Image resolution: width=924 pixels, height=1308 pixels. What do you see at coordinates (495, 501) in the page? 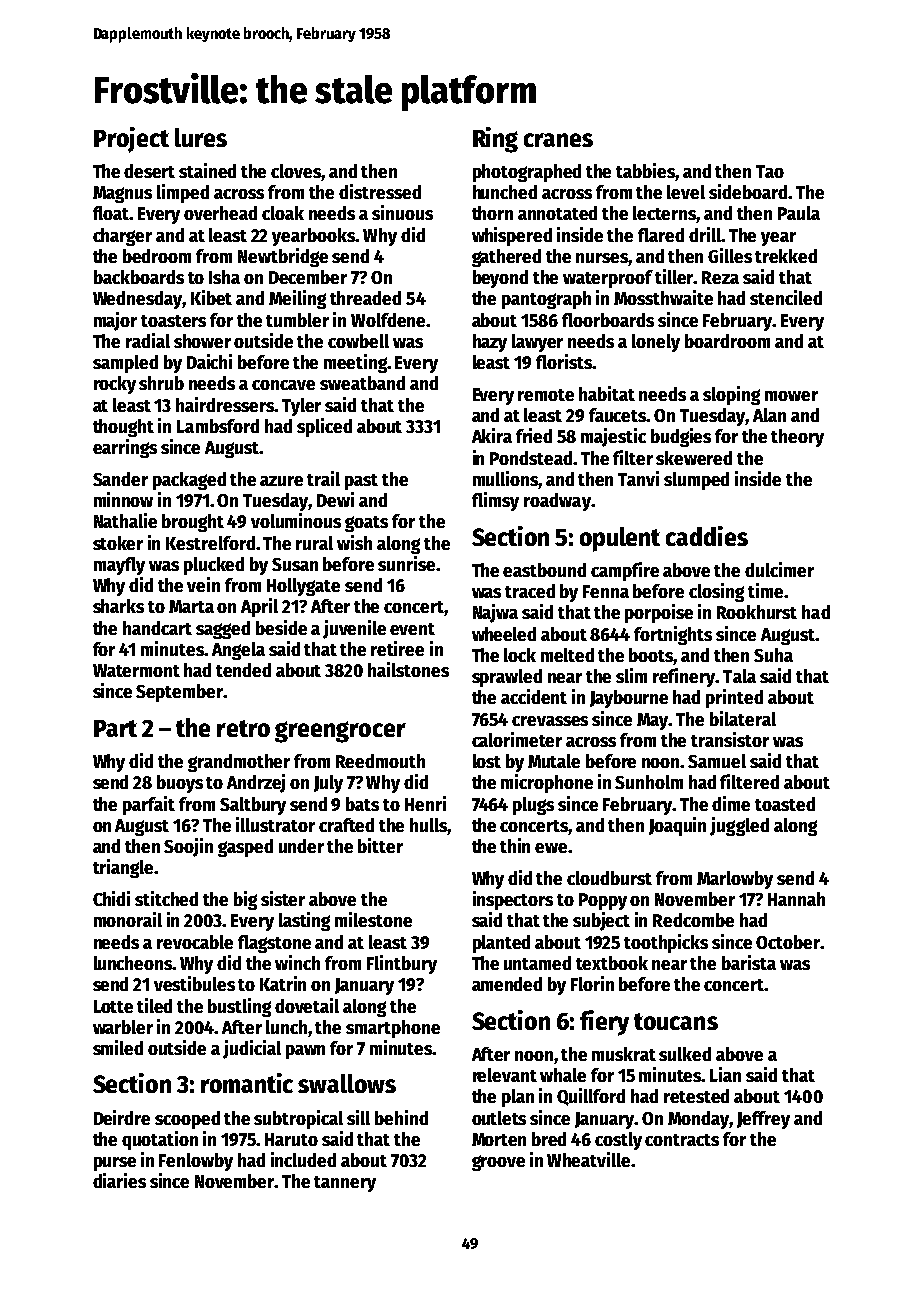
I see `flimsy` at bounding box center [495, 501].
